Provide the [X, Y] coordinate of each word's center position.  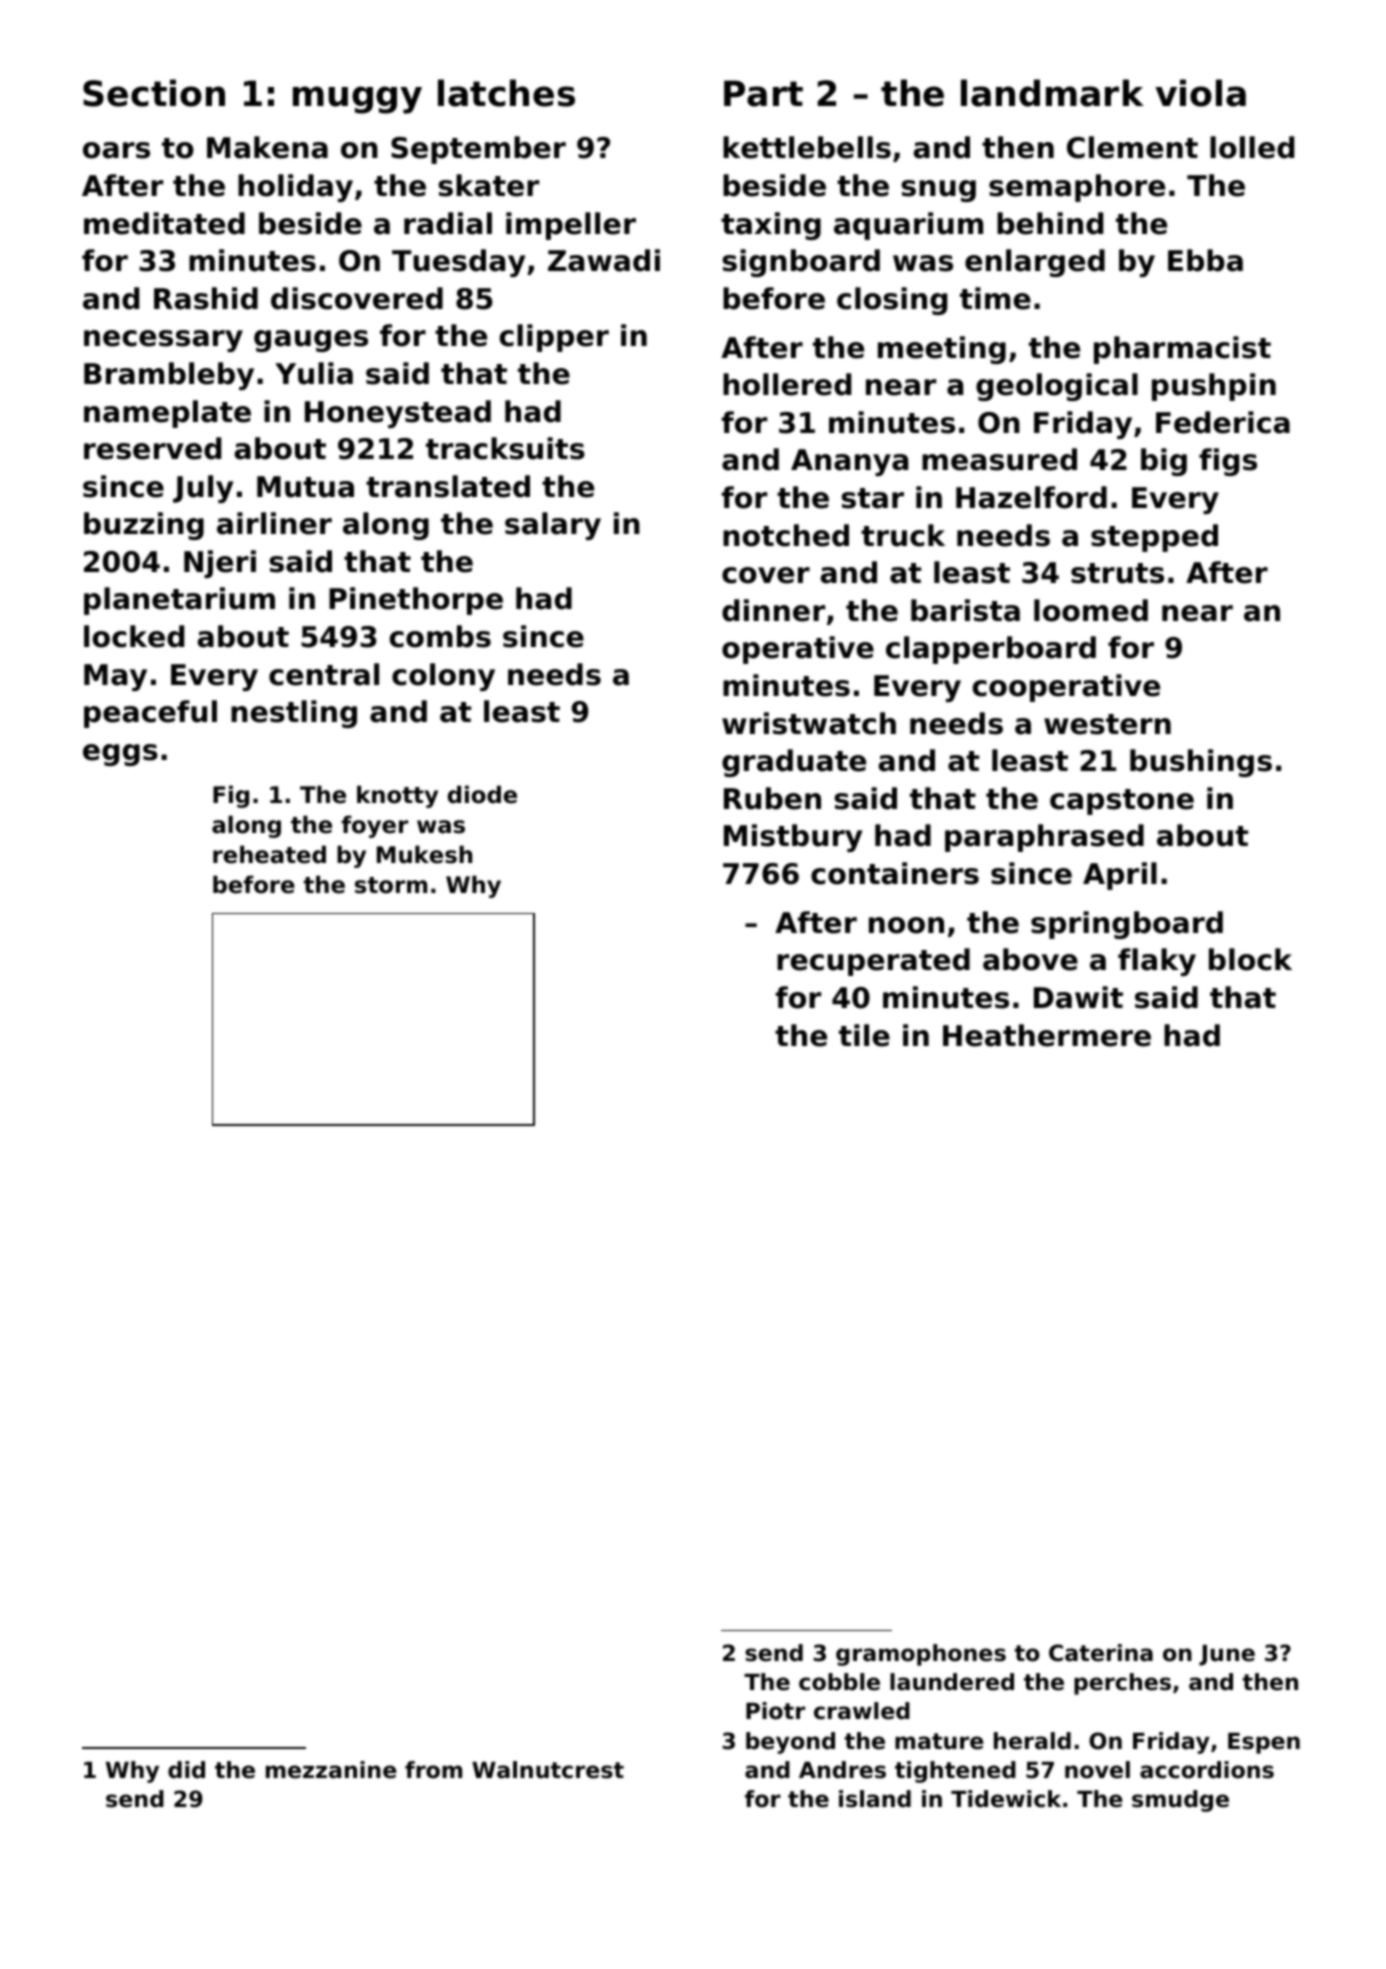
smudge [1180, 1801]
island [875, 1799]
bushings [1201, 763]
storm [391, 885]
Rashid [206, 298]
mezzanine [331, 1770]
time [995, 298]
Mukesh [424, 854]
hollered [787, 384]
